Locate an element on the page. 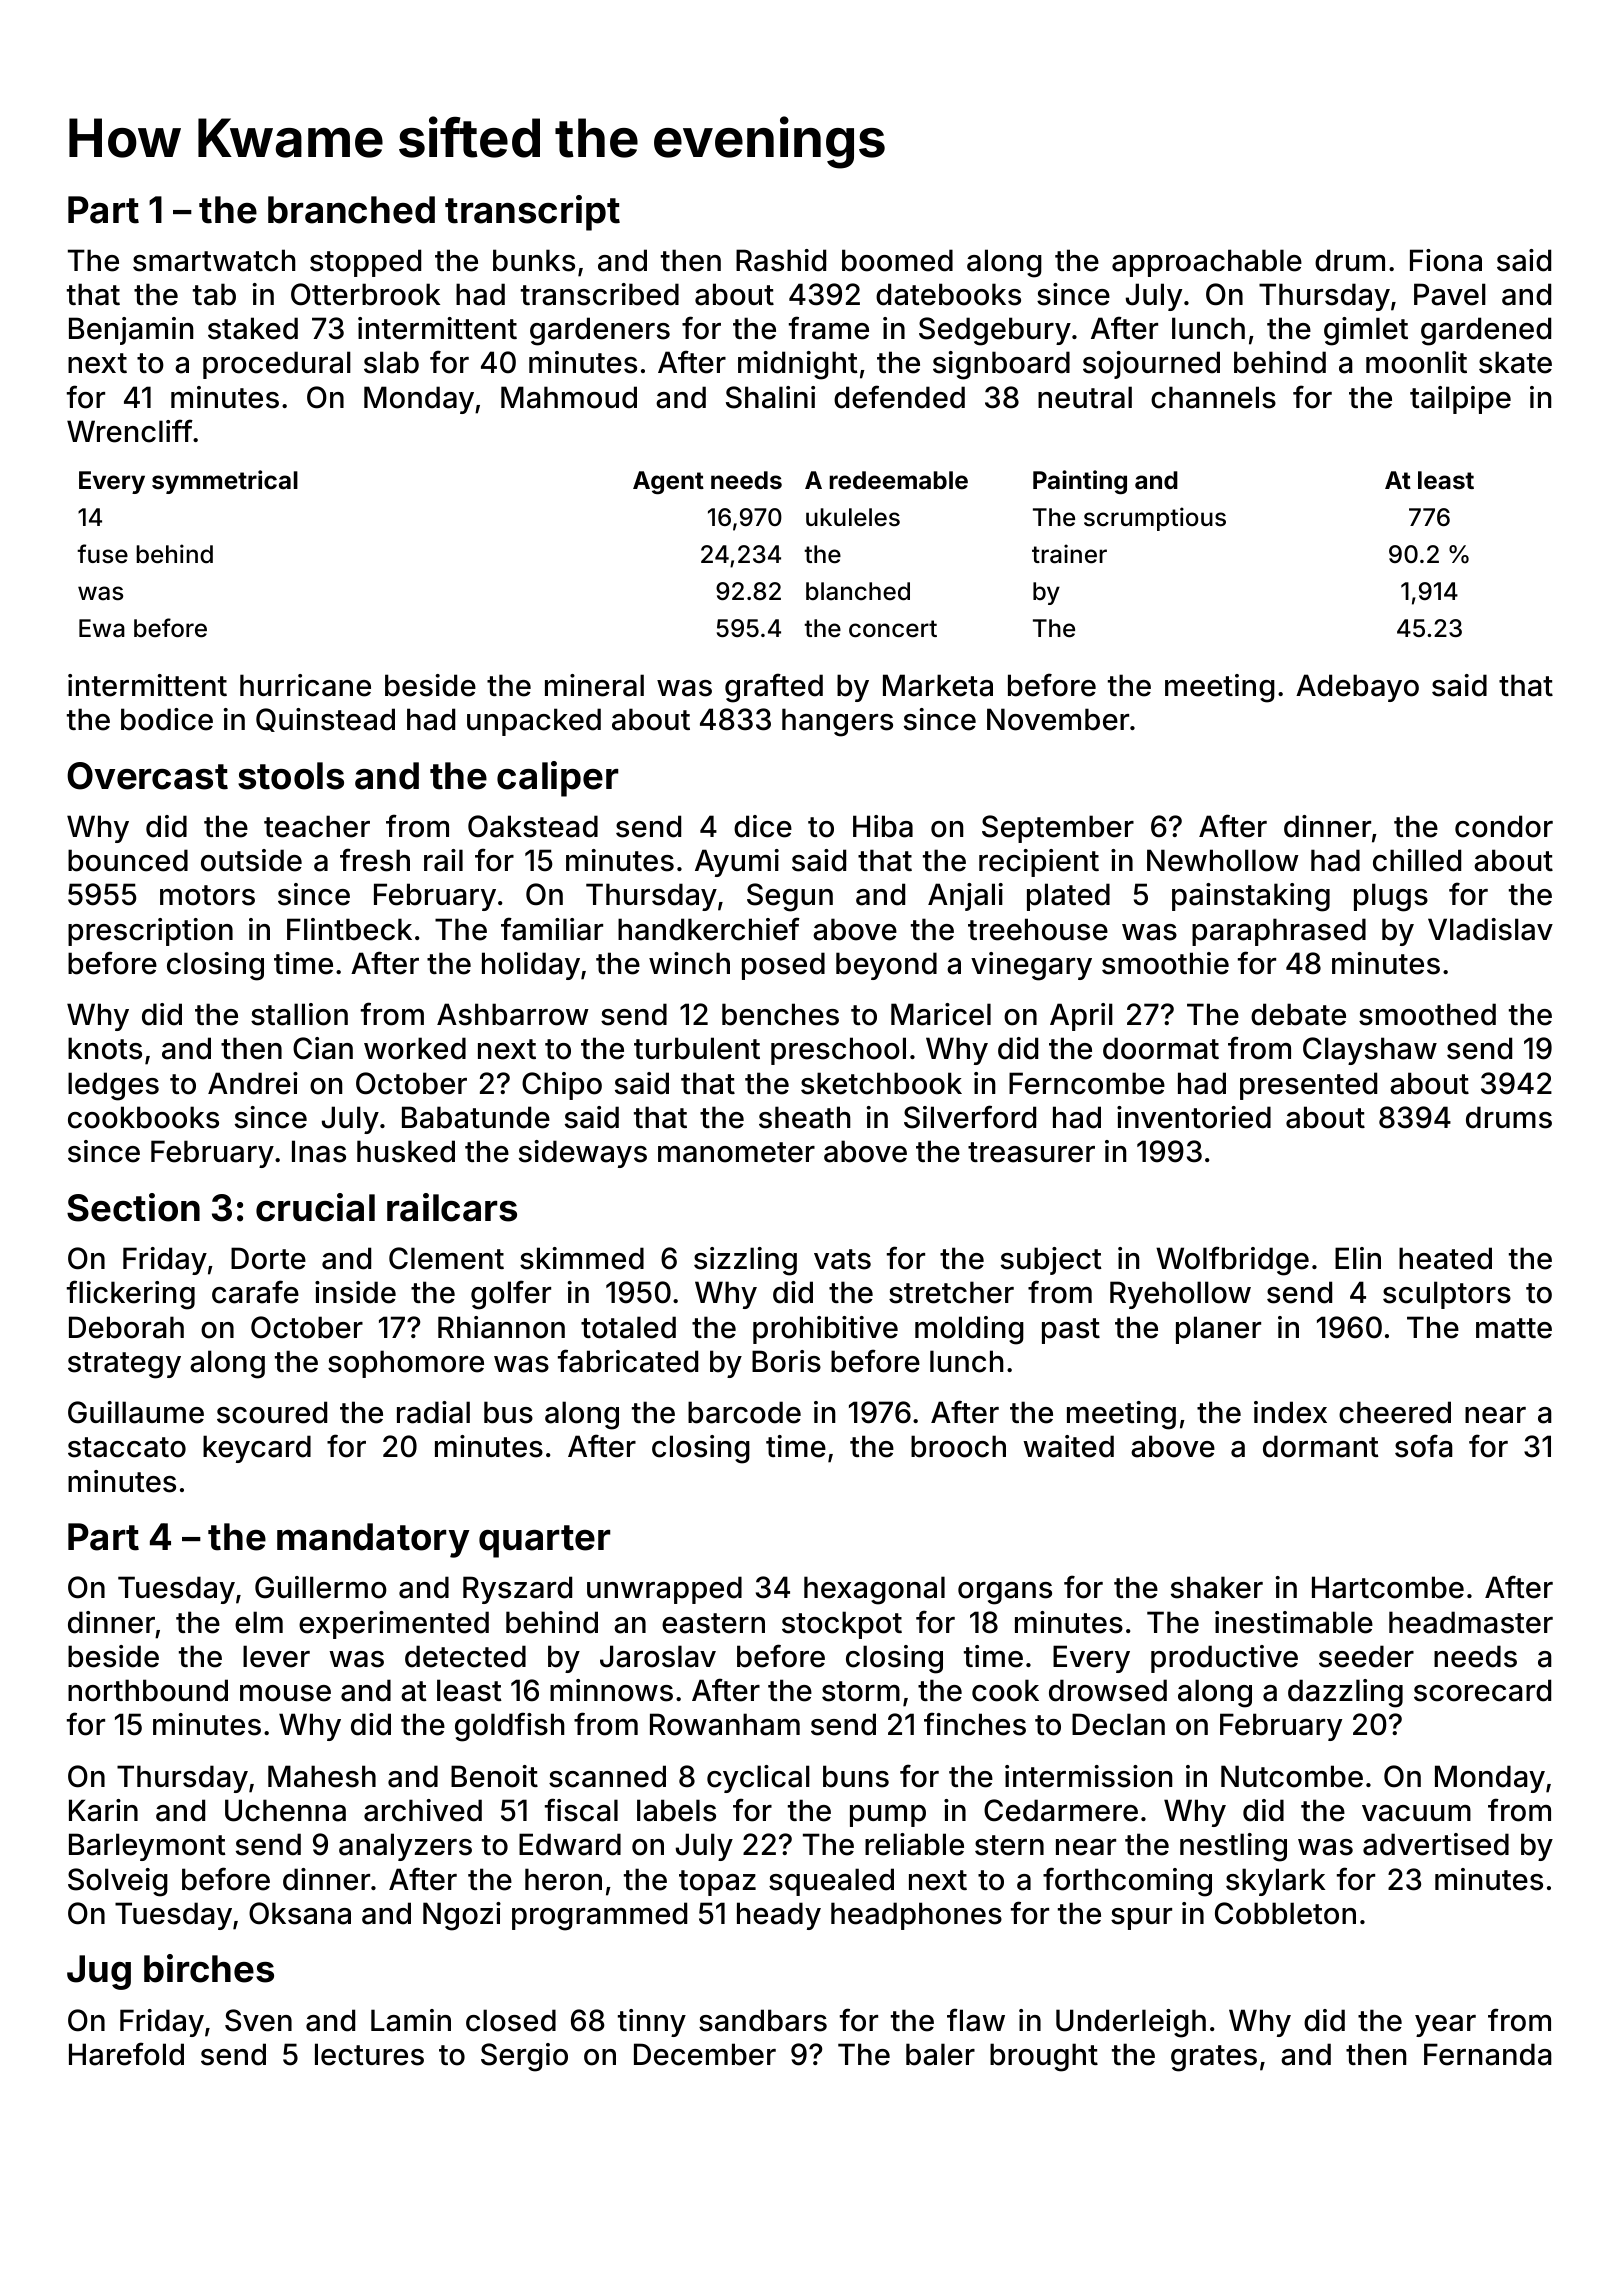 The width and height of the document is (1620, 2292). procedural is located at coordinates (277, 365).
